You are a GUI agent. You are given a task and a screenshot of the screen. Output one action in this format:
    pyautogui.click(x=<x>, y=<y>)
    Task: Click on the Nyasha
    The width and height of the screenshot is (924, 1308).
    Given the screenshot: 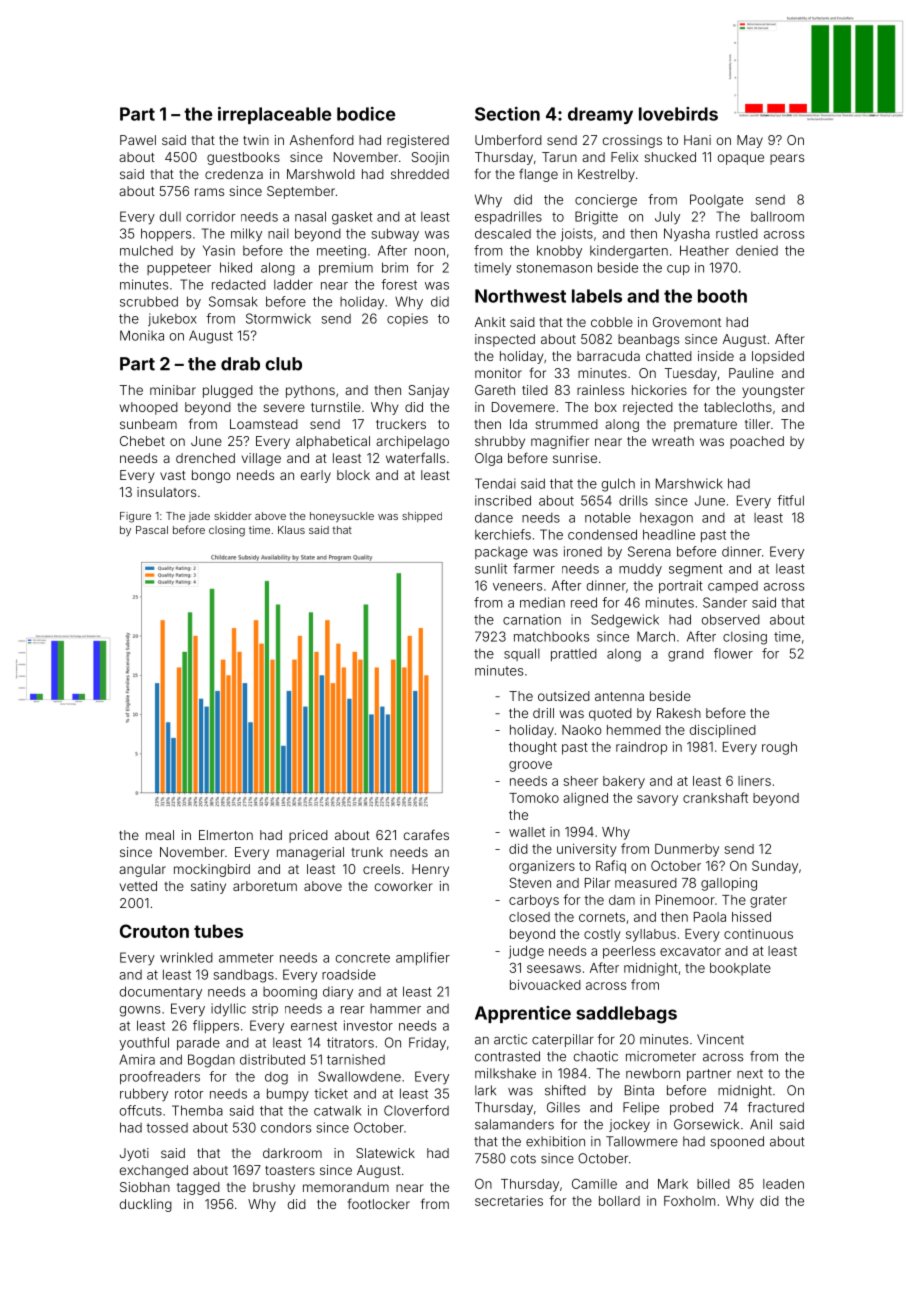 What is the action you would take?
    pyautogui.click(x=687, y=234)
